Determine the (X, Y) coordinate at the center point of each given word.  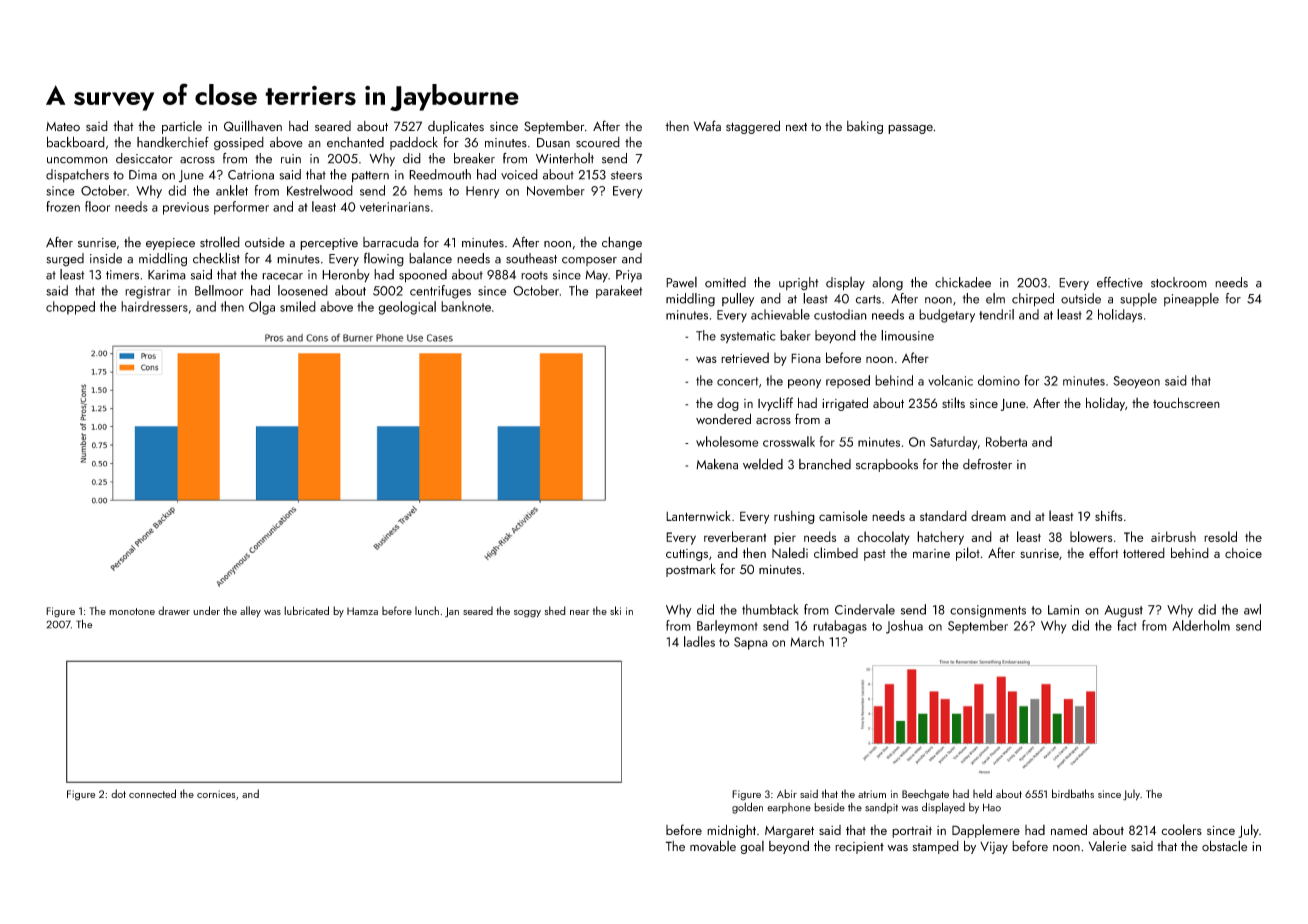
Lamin (1063, 610)
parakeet (619, 291)
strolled (220, 242)
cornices (216, 794)
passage (910, 129)
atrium (872, 794)
